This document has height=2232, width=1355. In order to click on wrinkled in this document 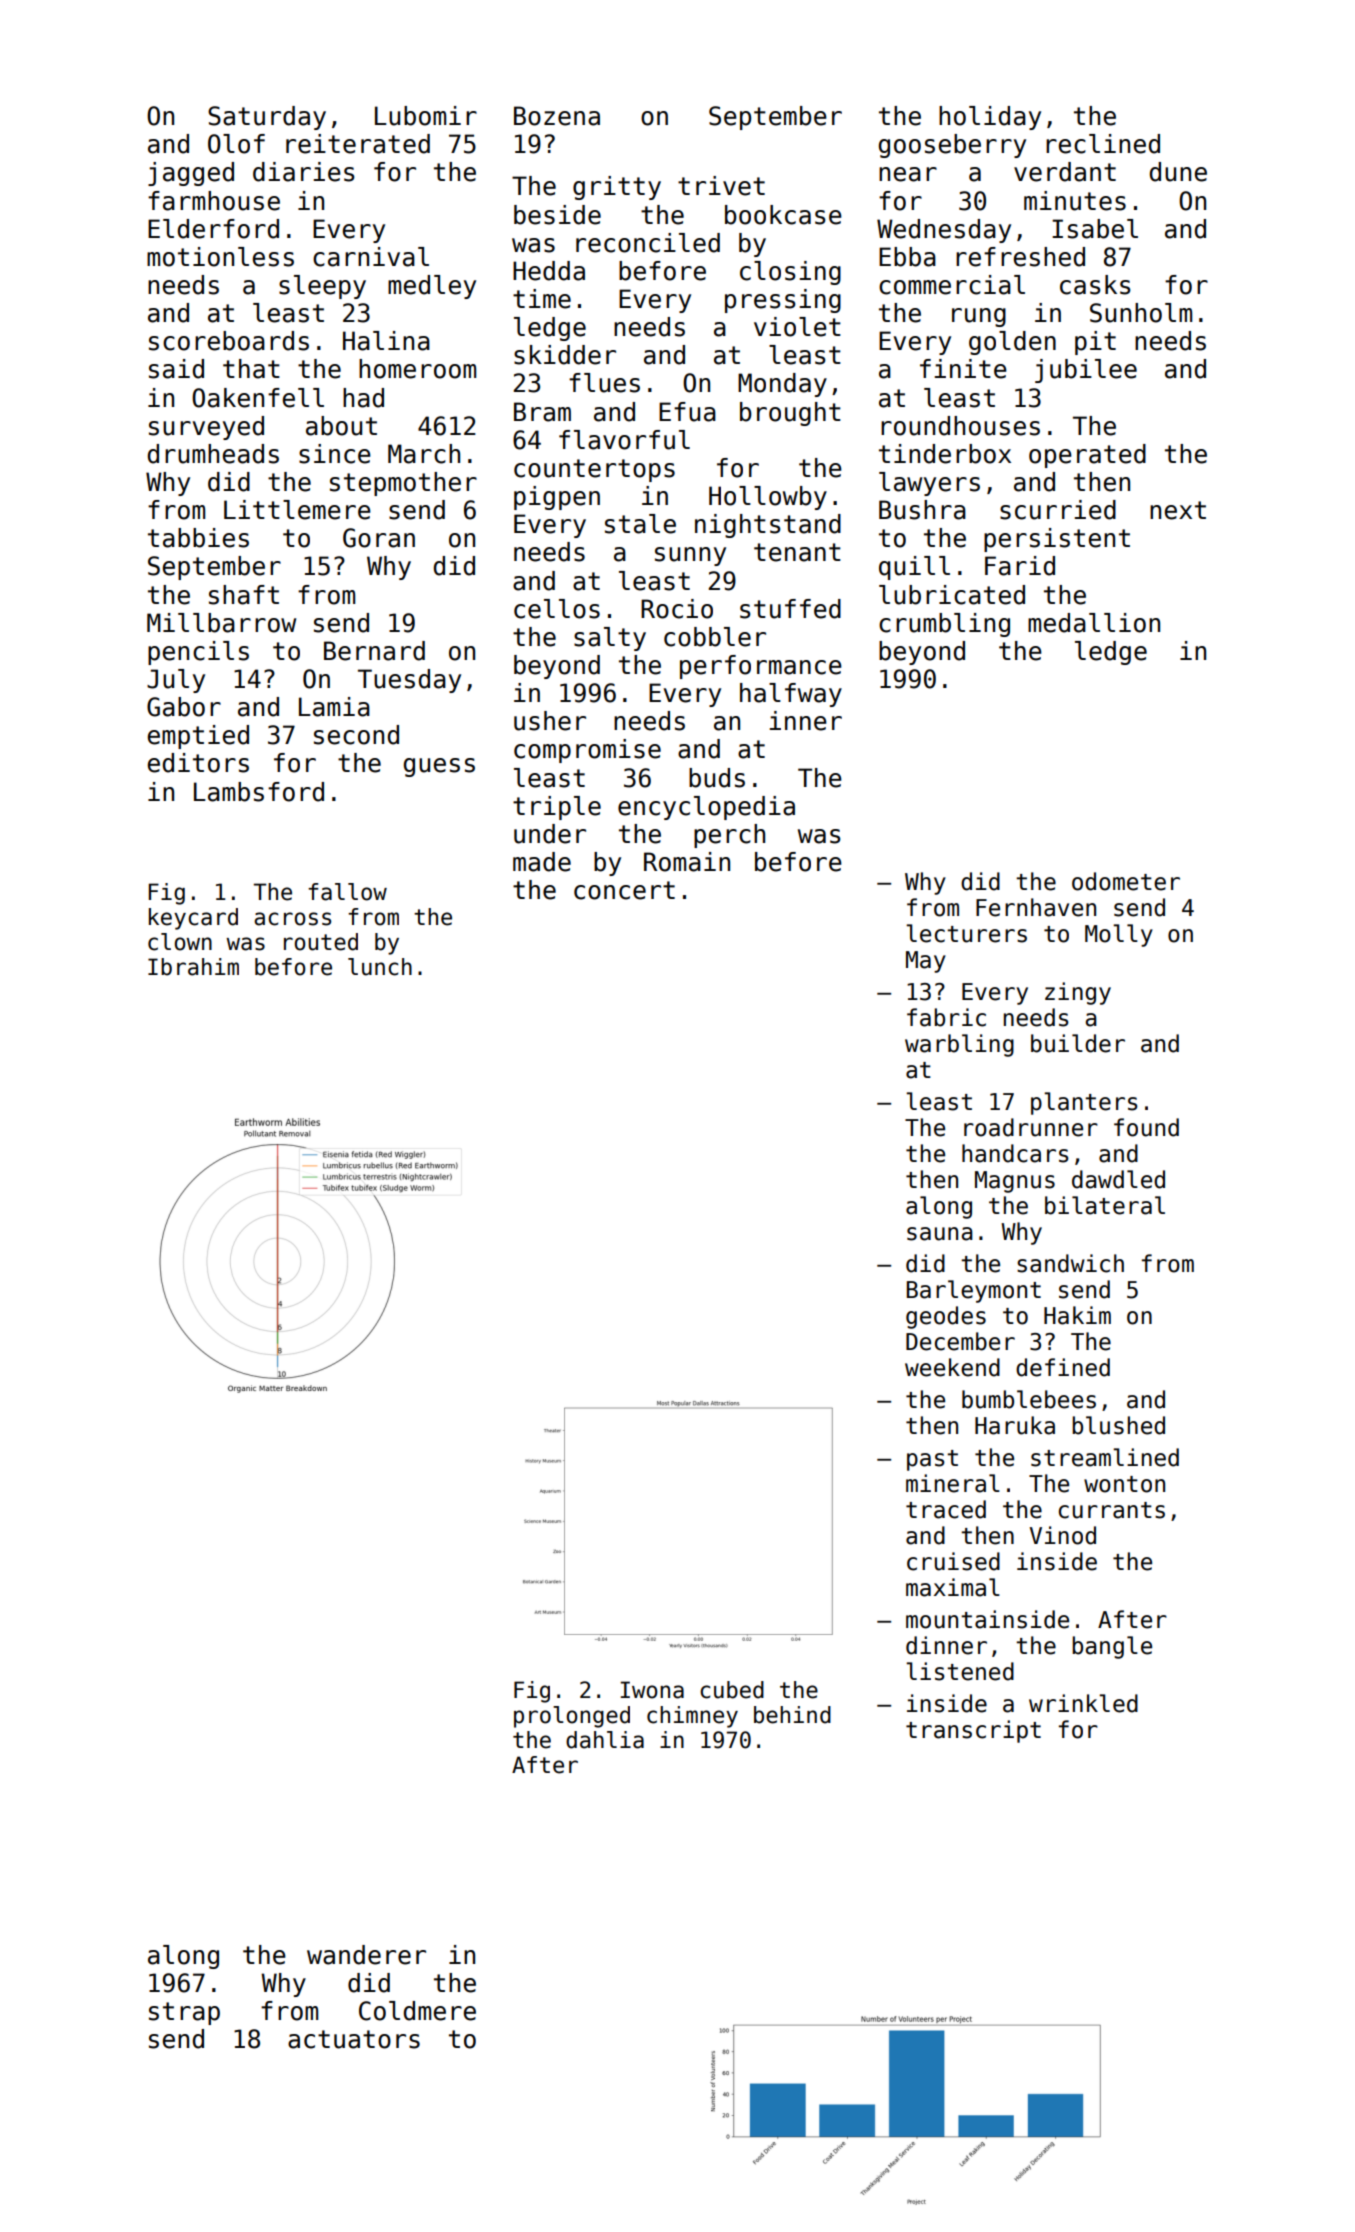, I will do `click(1083, 1703)`.
